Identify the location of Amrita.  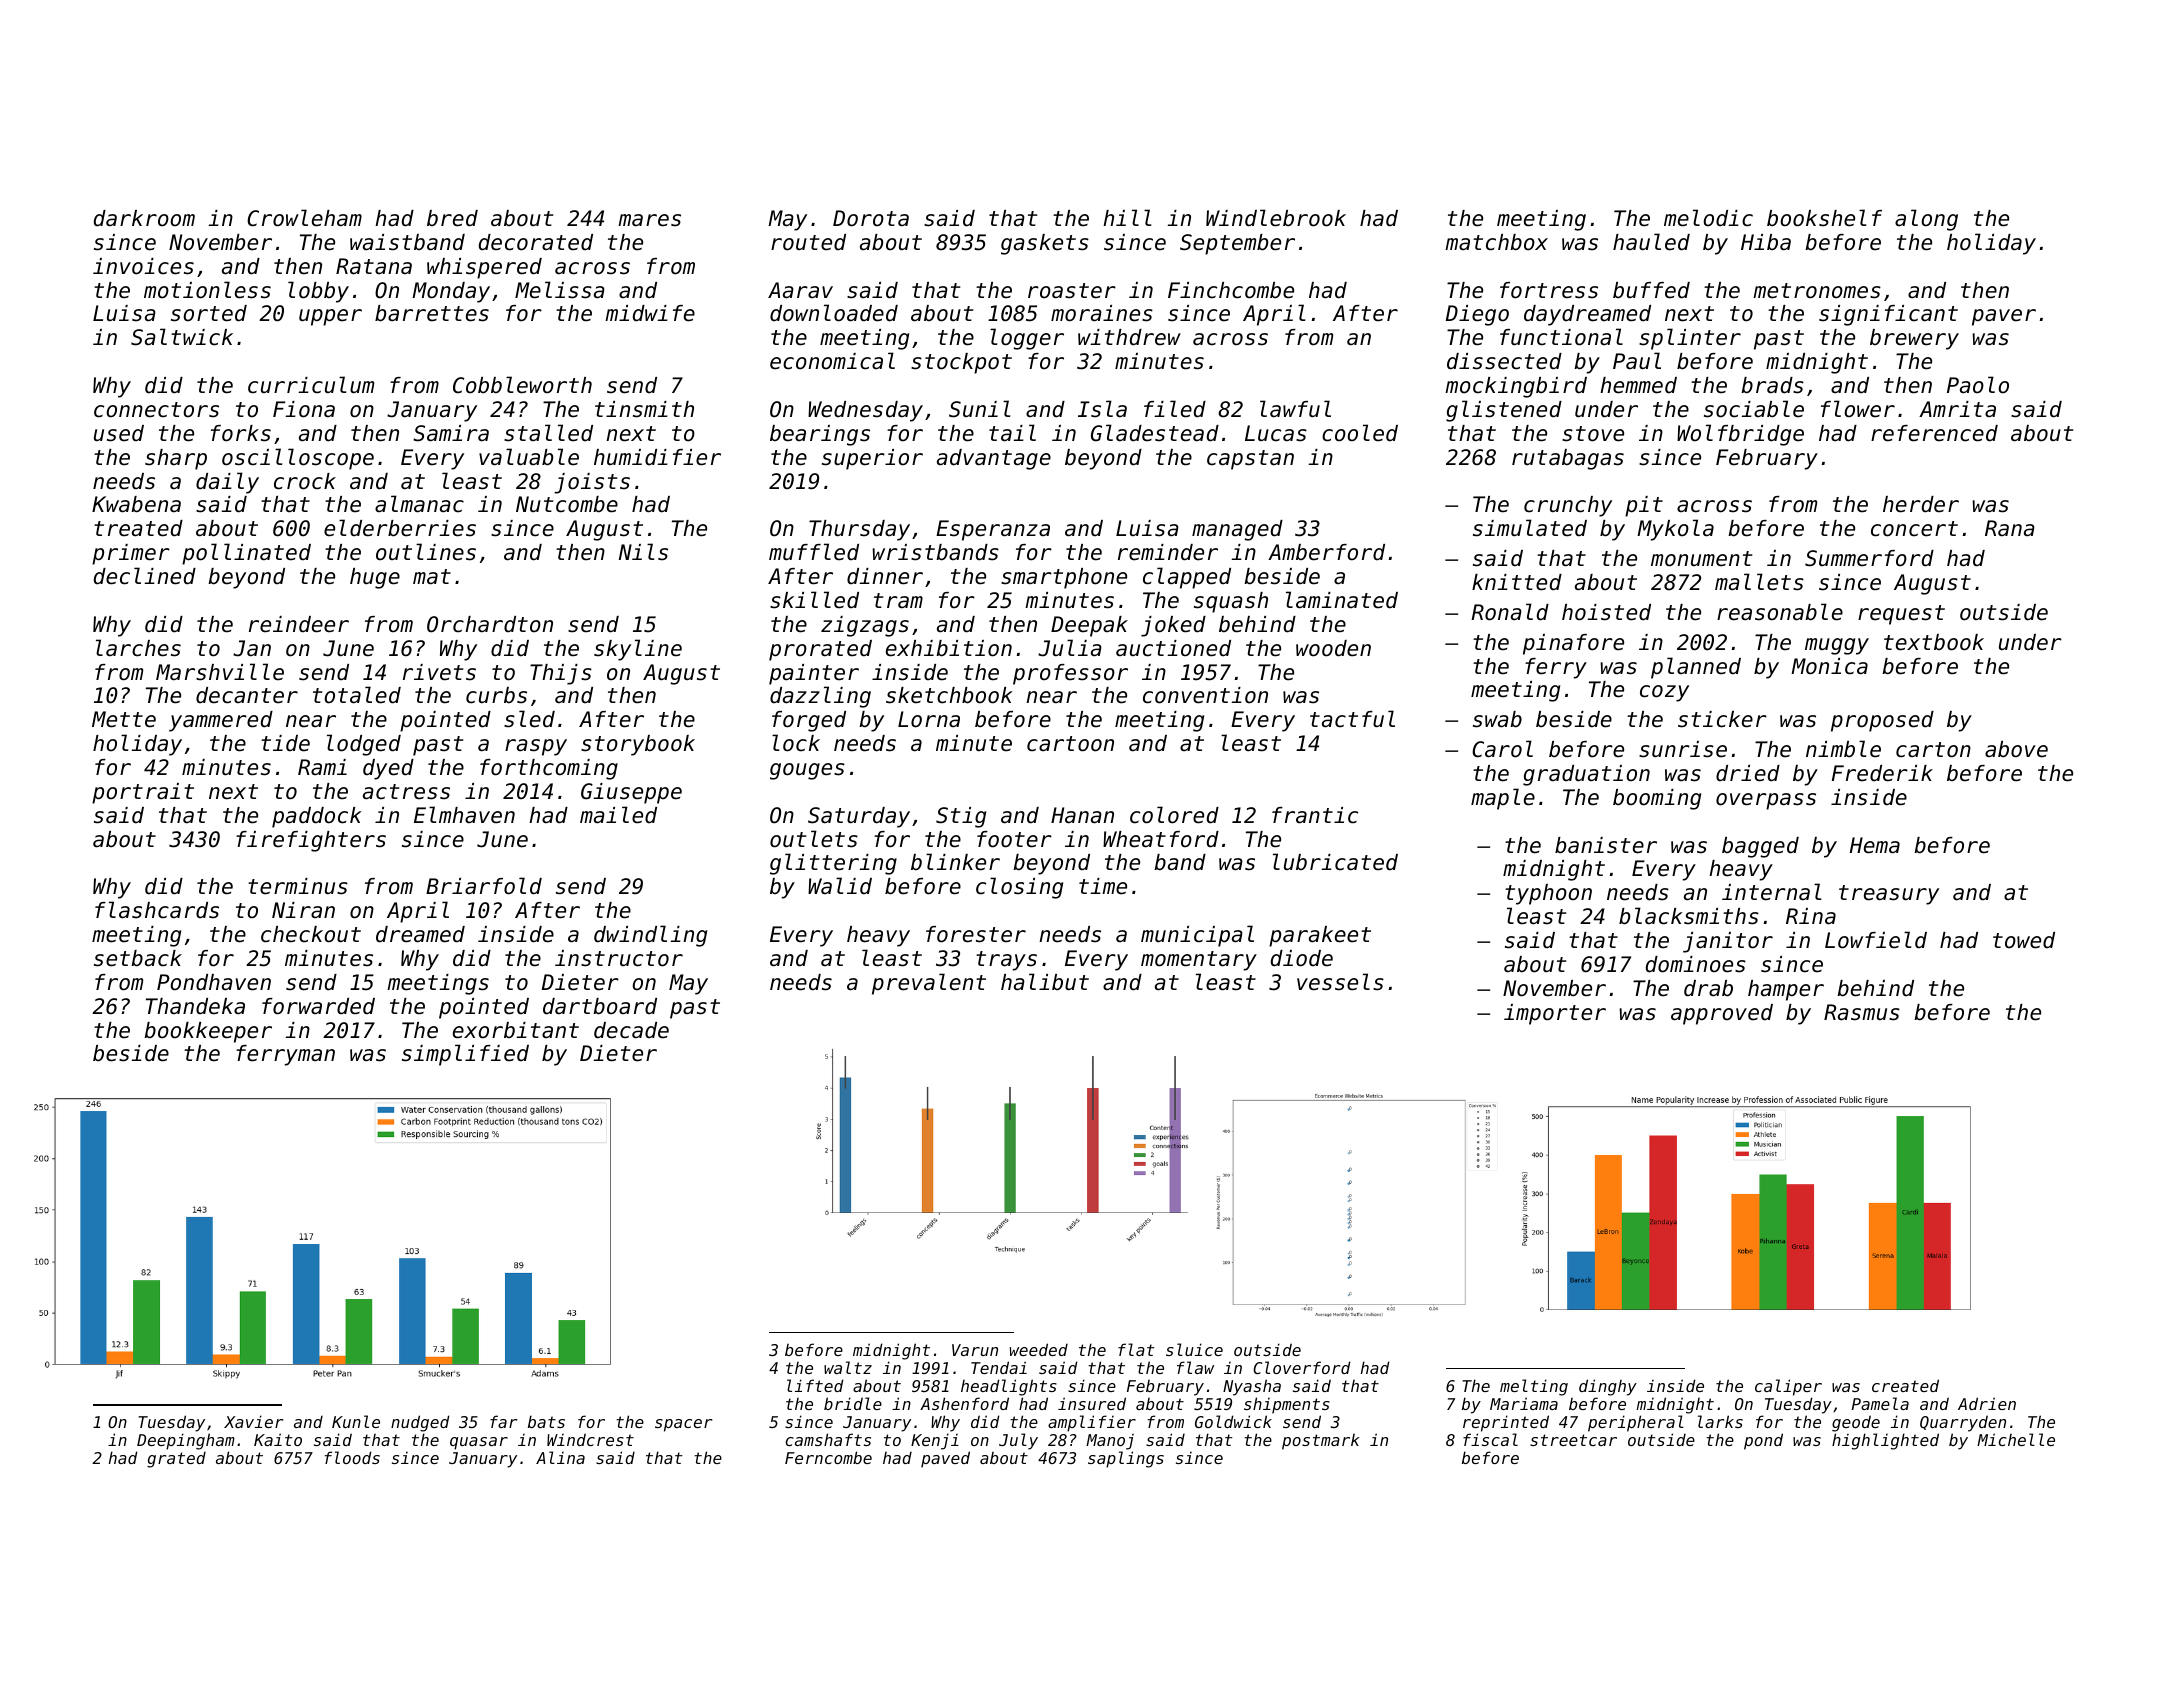
(1957, 409).
